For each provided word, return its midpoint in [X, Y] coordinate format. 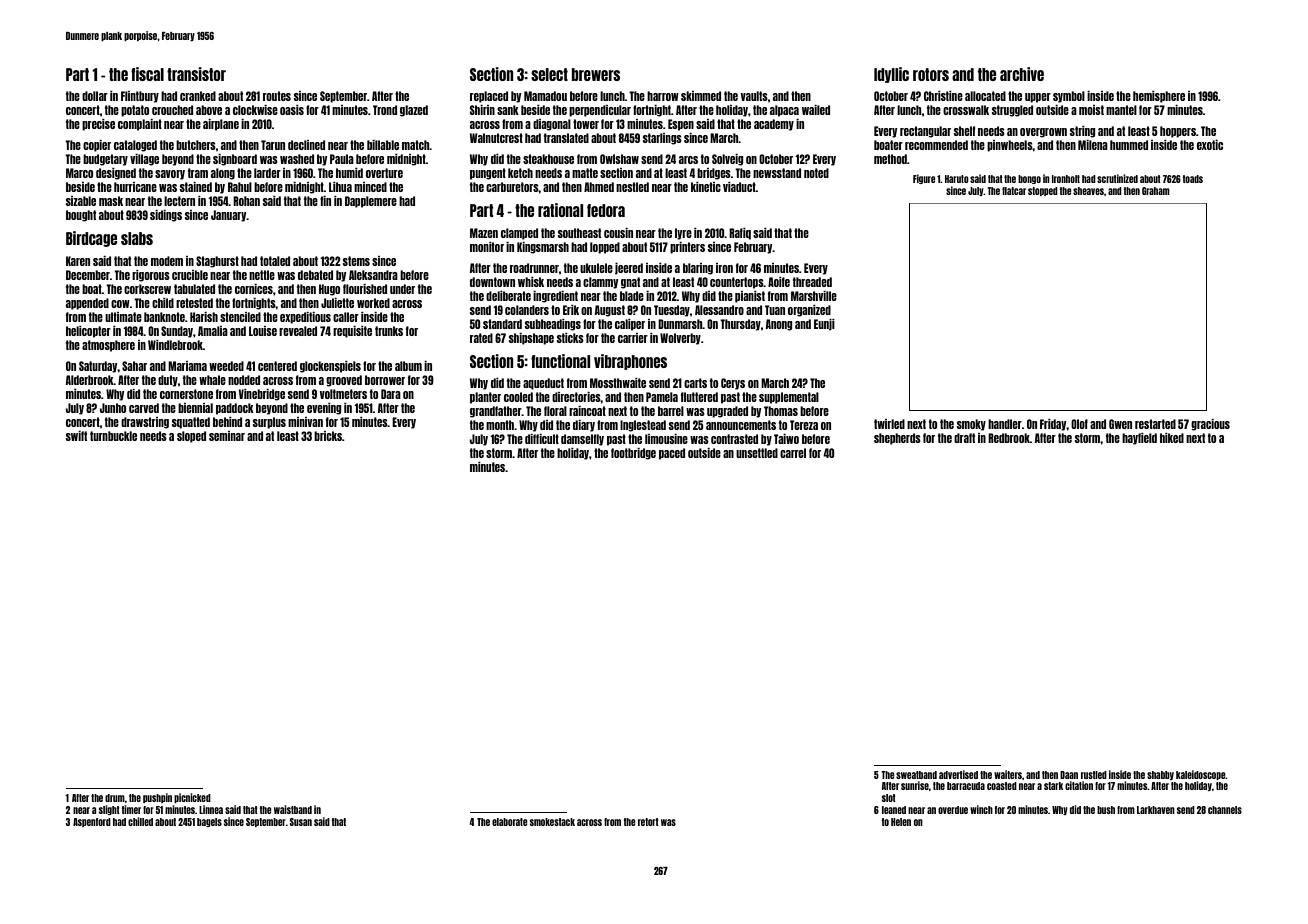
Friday [1053, 425]
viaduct [739, 187]
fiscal [147, 74]
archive [1022, 74]
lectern [179, 201]
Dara [391, 394]
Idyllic [891, 75]
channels [1225, 810]
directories [576, 397]
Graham [1156, 191]
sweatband [916, 775]
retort [648, 822]
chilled [140, 821]
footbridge [633, 454]
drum [115, 798]
